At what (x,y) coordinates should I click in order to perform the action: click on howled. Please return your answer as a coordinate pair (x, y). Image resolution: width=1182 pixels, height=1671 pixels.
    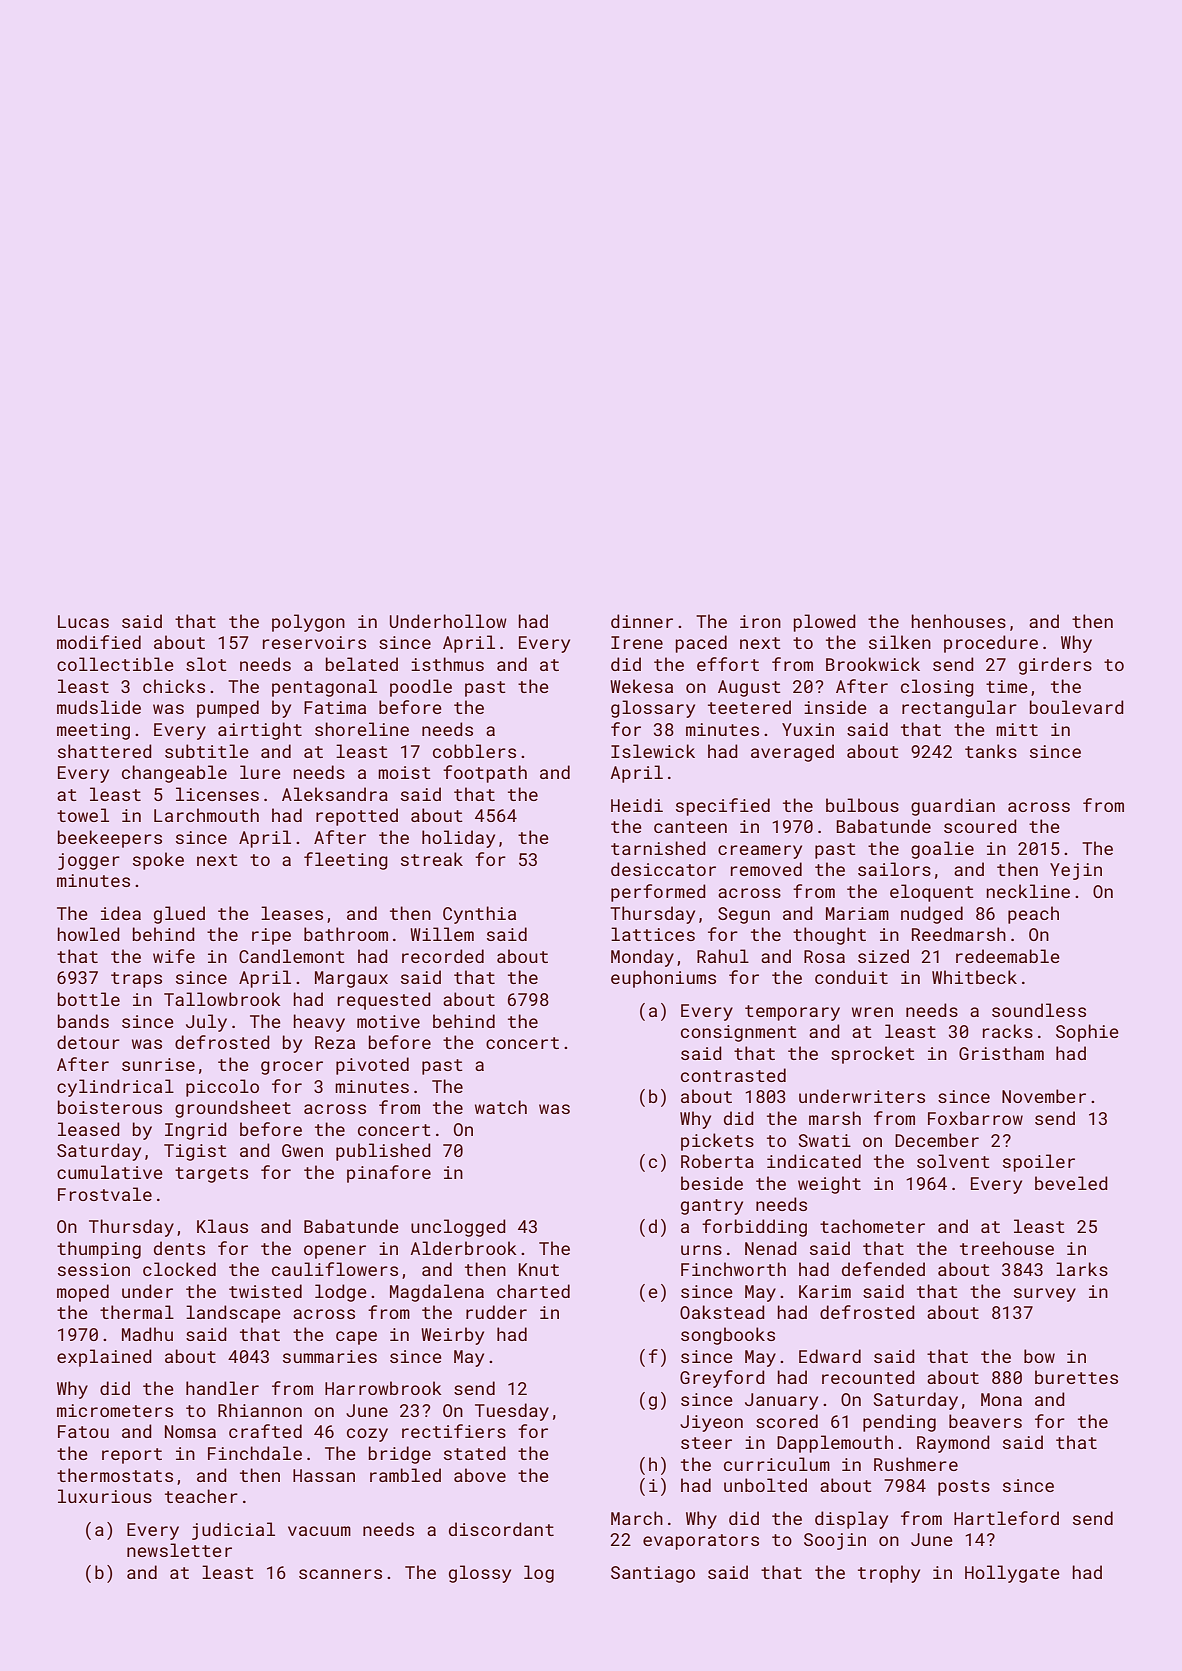
    Looking at the image, I should click on (88, 934).
